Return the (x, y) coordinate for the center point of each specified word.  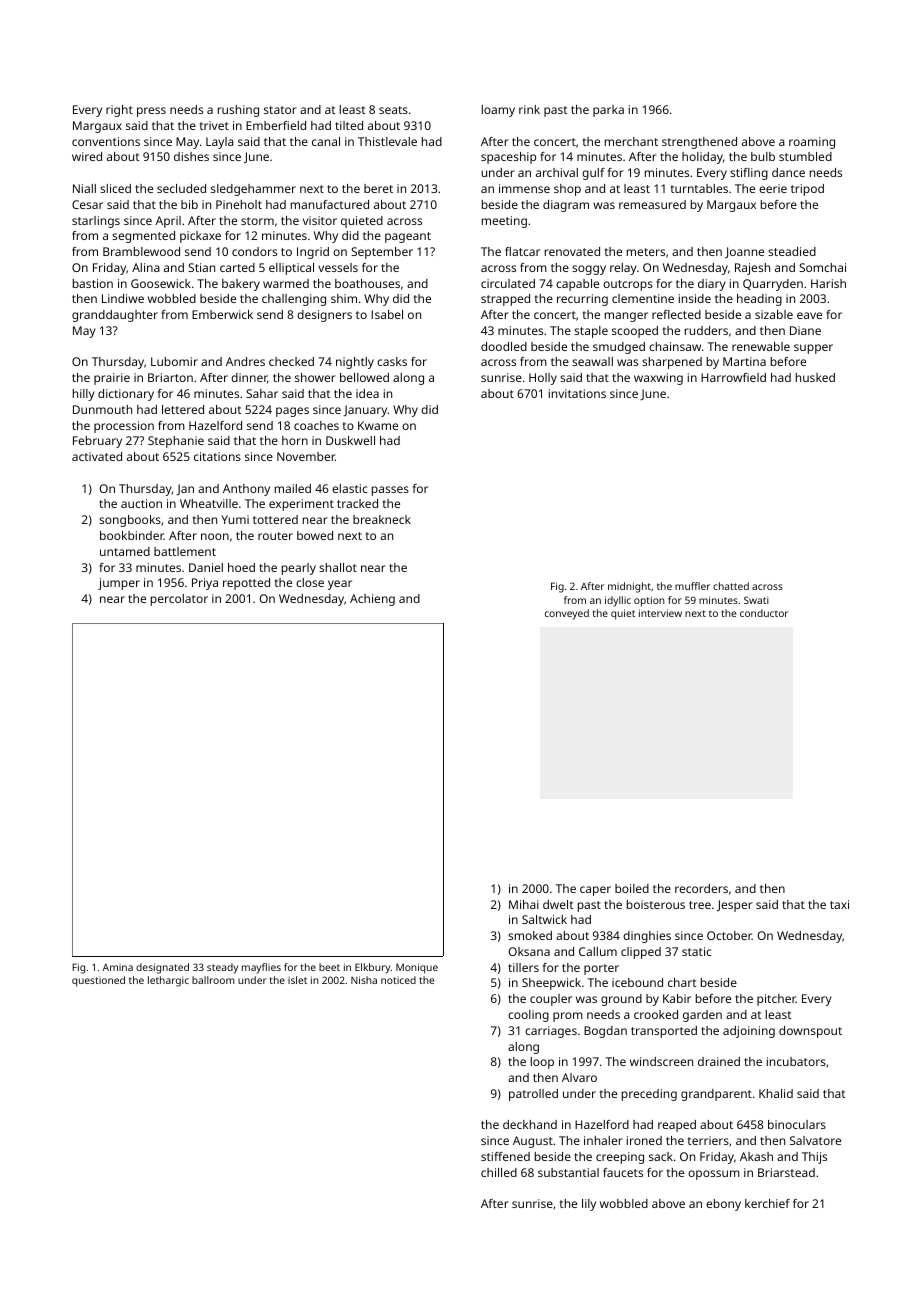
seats (393, 110)
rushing (238, 111)
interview (660, 613)
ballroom (213, 980)
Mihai (524, 904)
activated (97, 456)
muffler (692, 586)
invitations (577, 393)
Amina (117, 967)
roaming (812, 143)
